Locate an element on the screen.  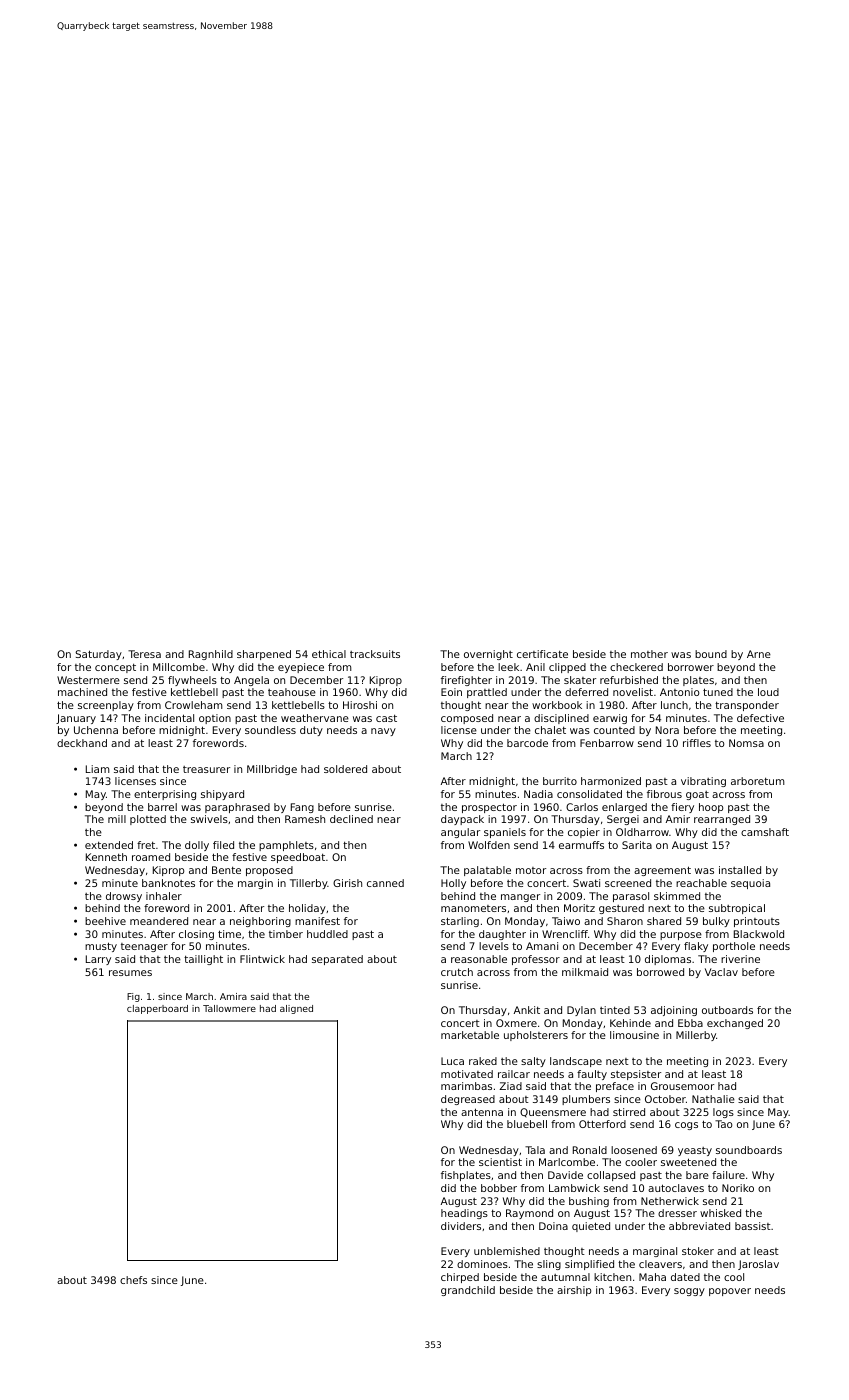
Arne is located at coordinates (759, 654).
